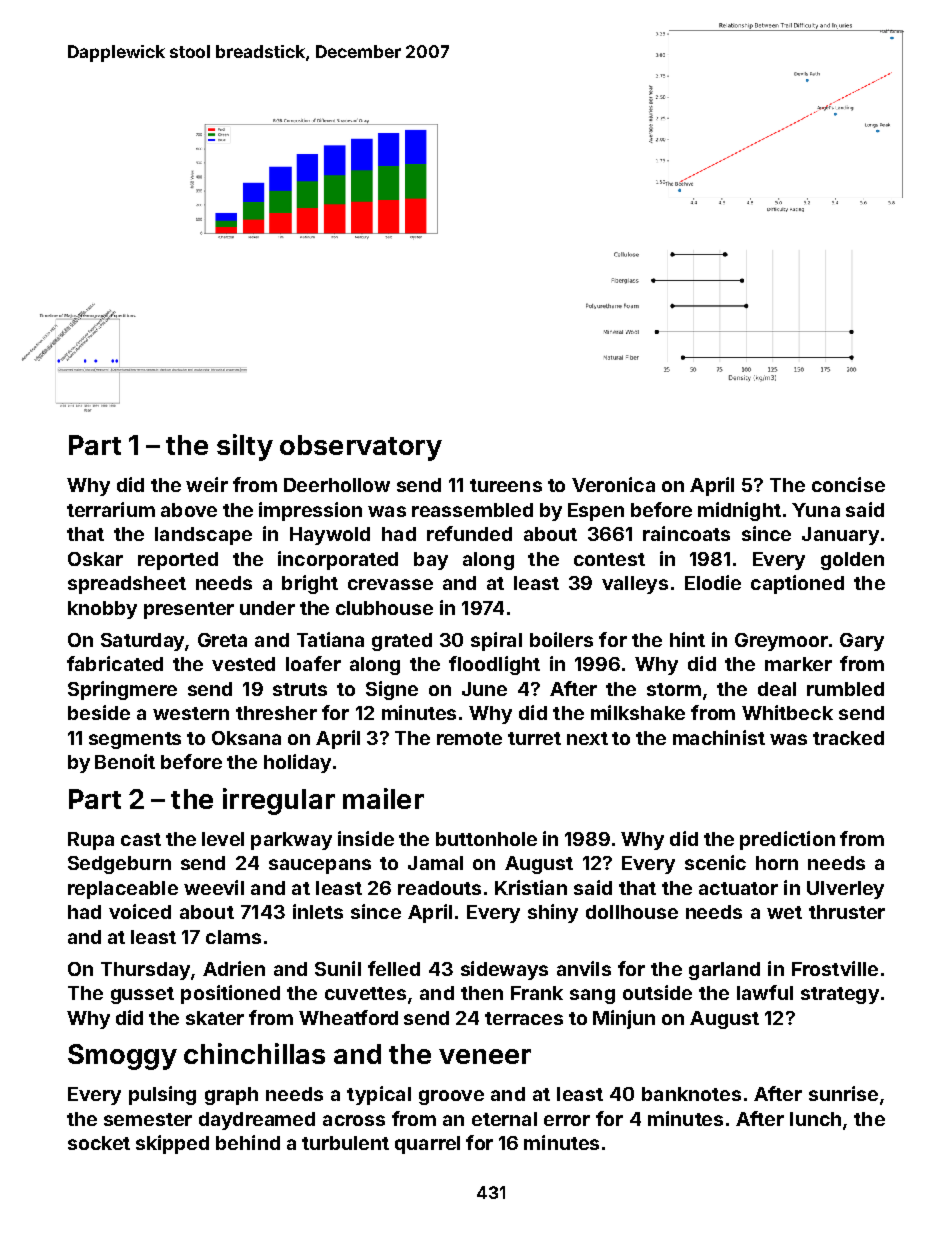  What do you see at coordinates (691, 1094) in the screenshot?
I see `banknotes` at bounding box center [691, 1094].
